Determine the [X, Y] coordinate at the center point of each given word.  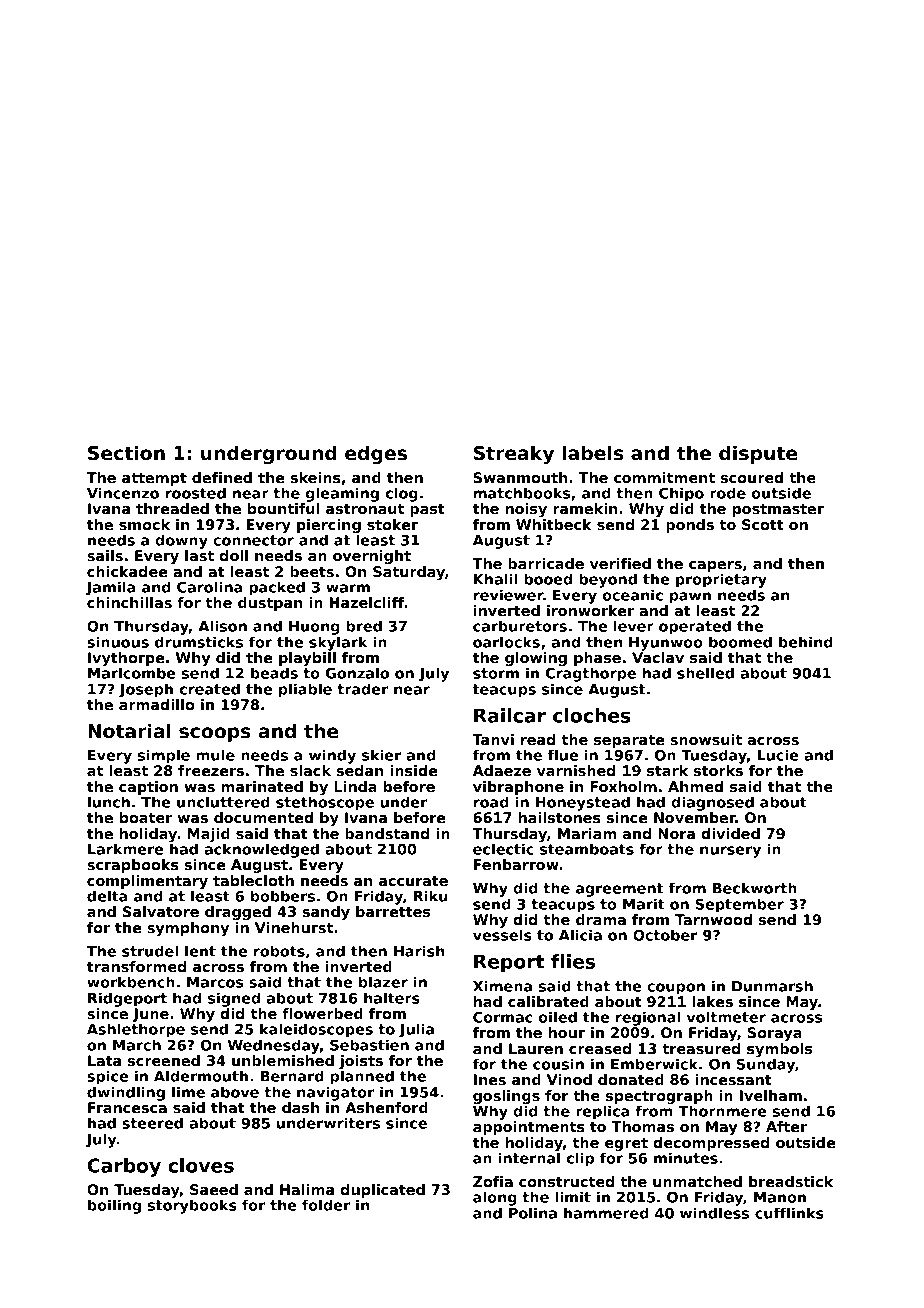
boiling [114, 1206]
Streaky [514, 454]
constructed [567, 1181]
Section [126, 453]
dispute [758, 454]
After [786, 1126]
